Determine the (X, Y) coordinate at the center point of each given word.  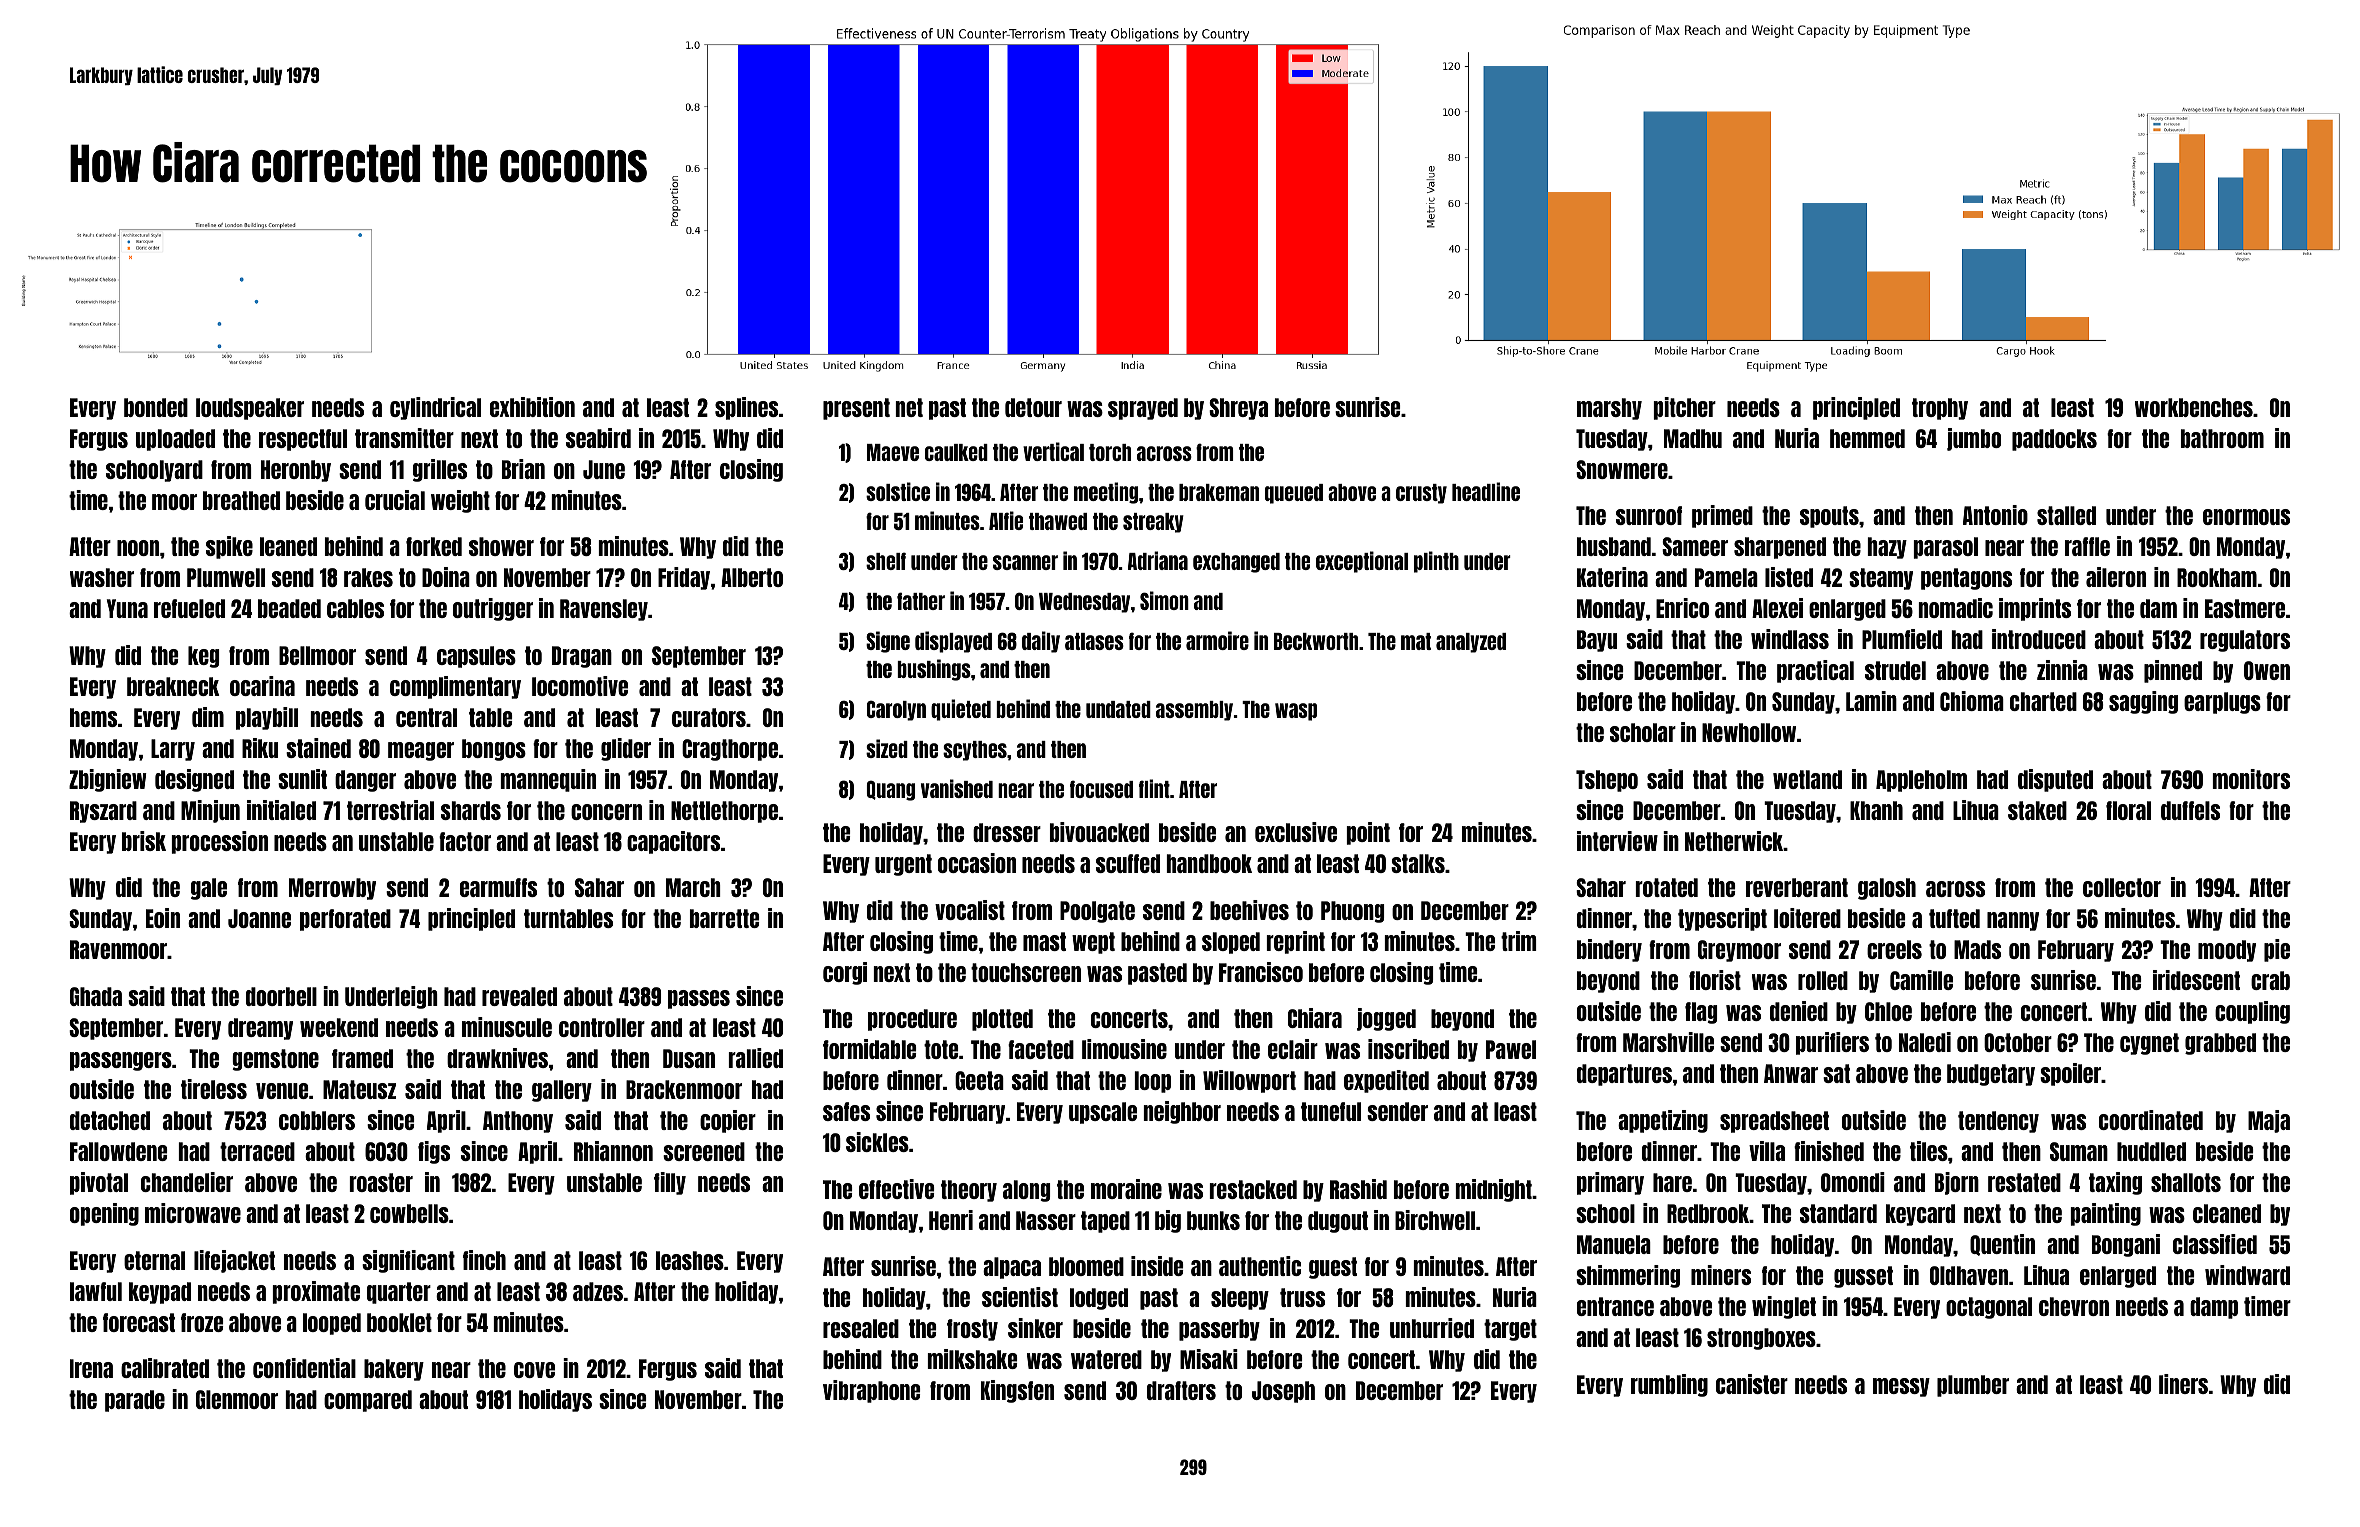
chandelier (187, 1182)
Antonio (1995, 515)
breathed (241, 500)
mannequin (548, 780)
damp (2214, 1308)
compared (368, 1401)
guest (1333, 1268)
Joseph (1283, 1392)
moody (2227, 951)
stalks (1418, 863)
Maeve (893, 452)
